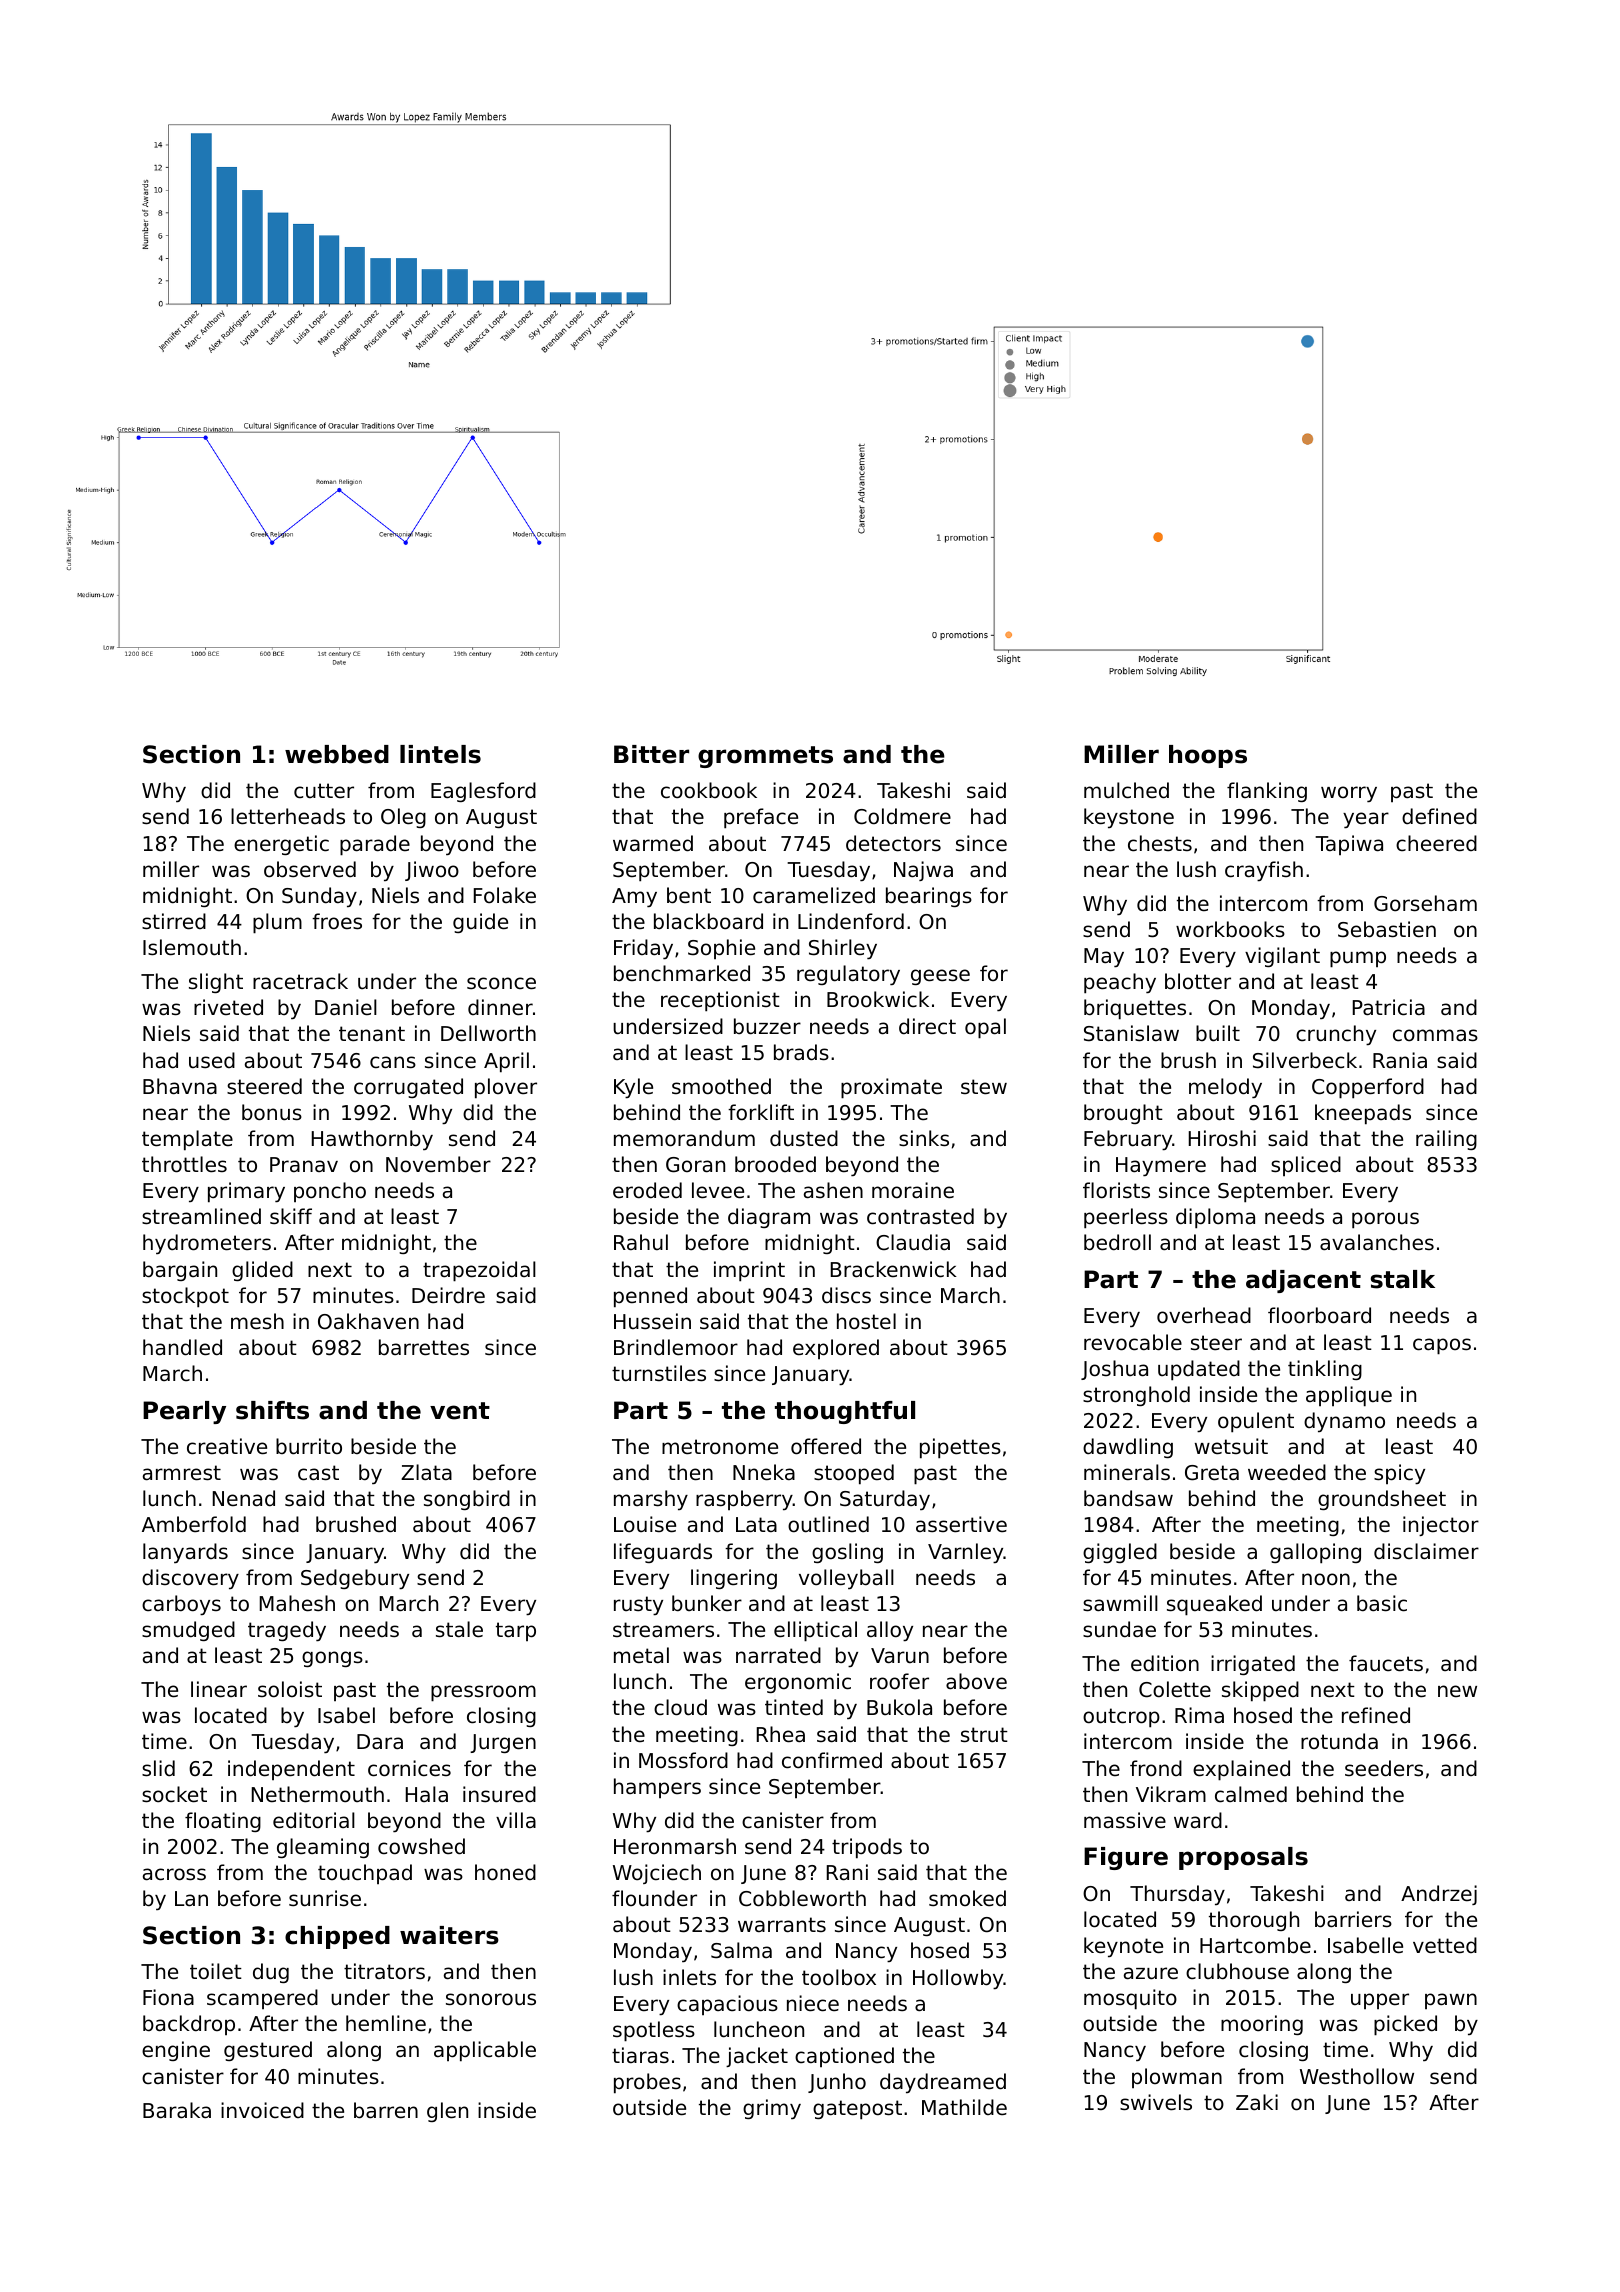  What do you see at coordinates (1218, 1033) in the screenshot?
I see `built` at bounding box center [1218, 1033].
